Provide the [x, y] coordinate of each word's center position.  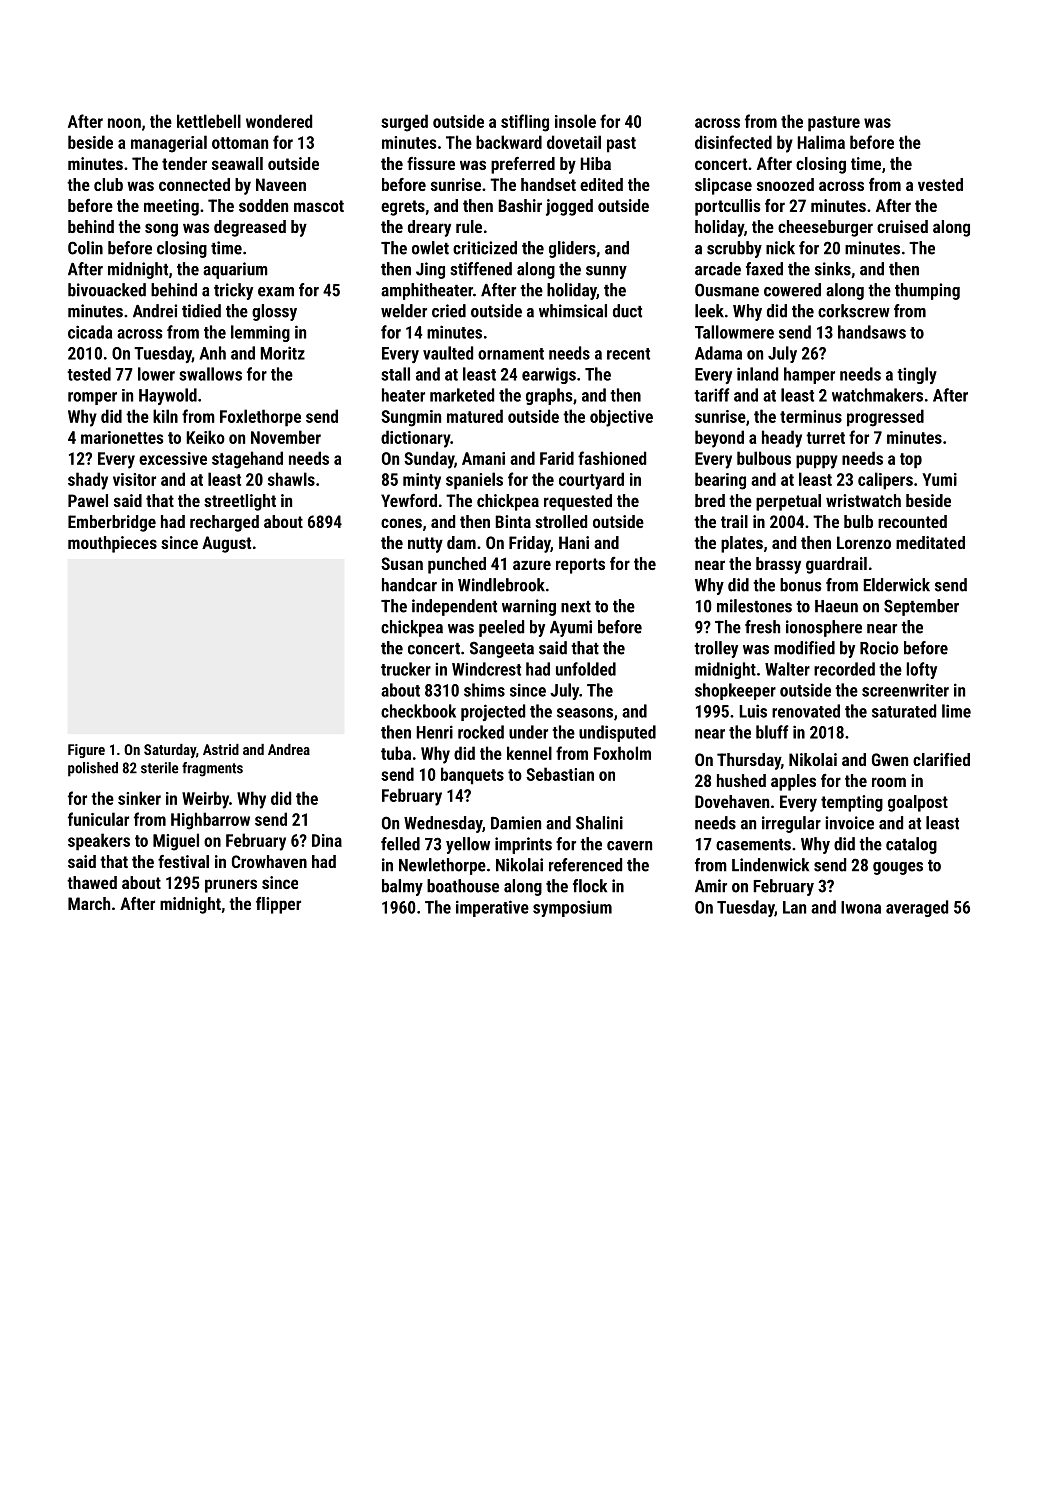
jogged [569, 207]
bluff [772, 732]
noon [124, 123]
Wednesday [443, 824]
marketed [462, 395]
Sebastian [560, 774]
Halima [821, 142]
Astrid [221, 749]
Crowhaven [269, 861]
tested [89, 374]
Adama [718, 353]
